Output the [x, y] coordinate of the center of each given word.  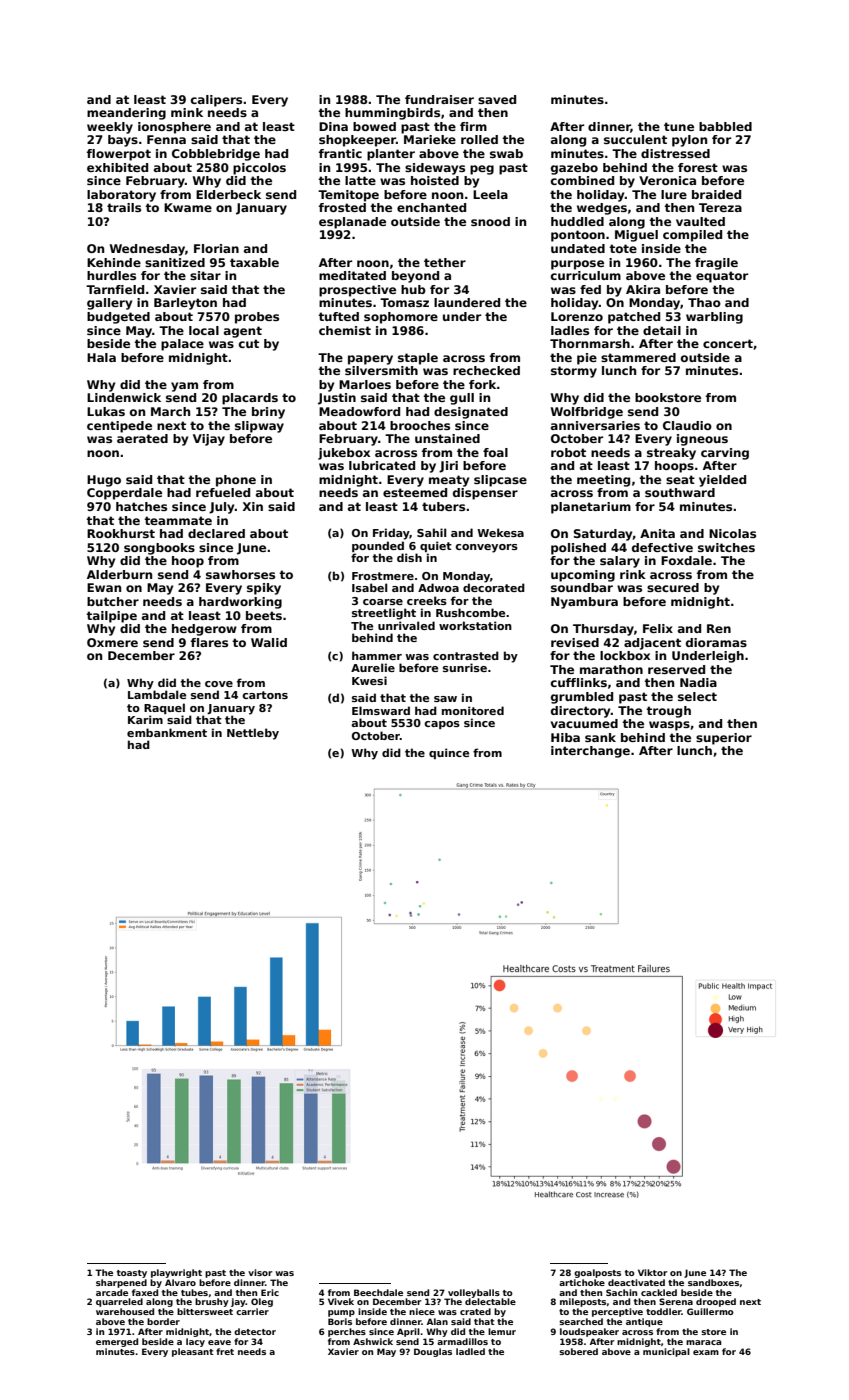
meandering [126, 114]
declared [216, 533]
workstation [475, 625]
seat [680, 479]
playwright [176, 1273]
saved [497, 99]
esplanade [352, 223]
